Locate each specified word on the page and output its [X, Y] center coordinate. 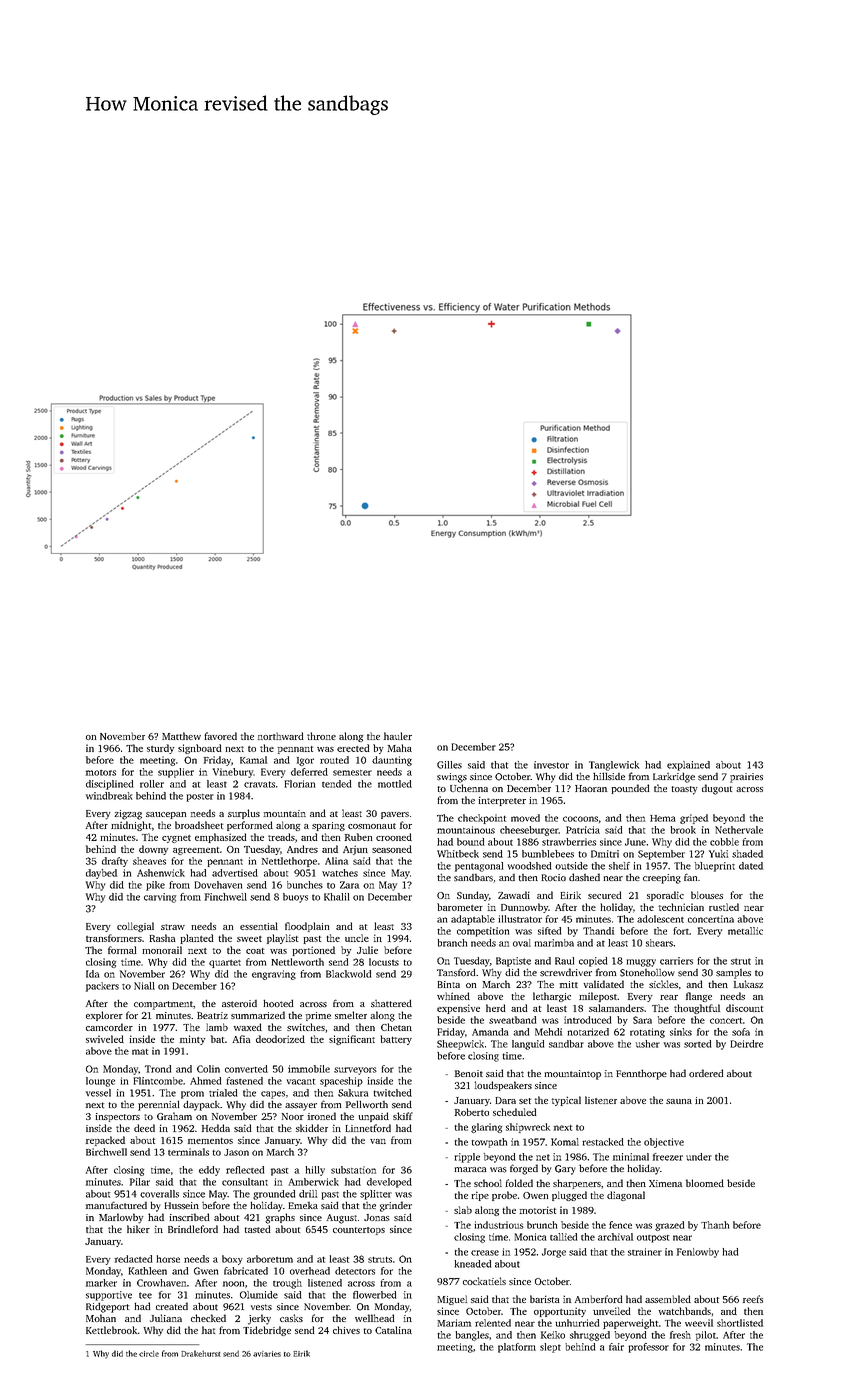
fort [681, 931]
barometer [460, 907]
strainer [645, 1252]
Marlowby [121, 1218]
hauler [398, 736]
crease [485, 1253]
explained [688, 766]
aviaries [267, 1354]
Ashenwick [161, 873]
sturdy [160, 749]
